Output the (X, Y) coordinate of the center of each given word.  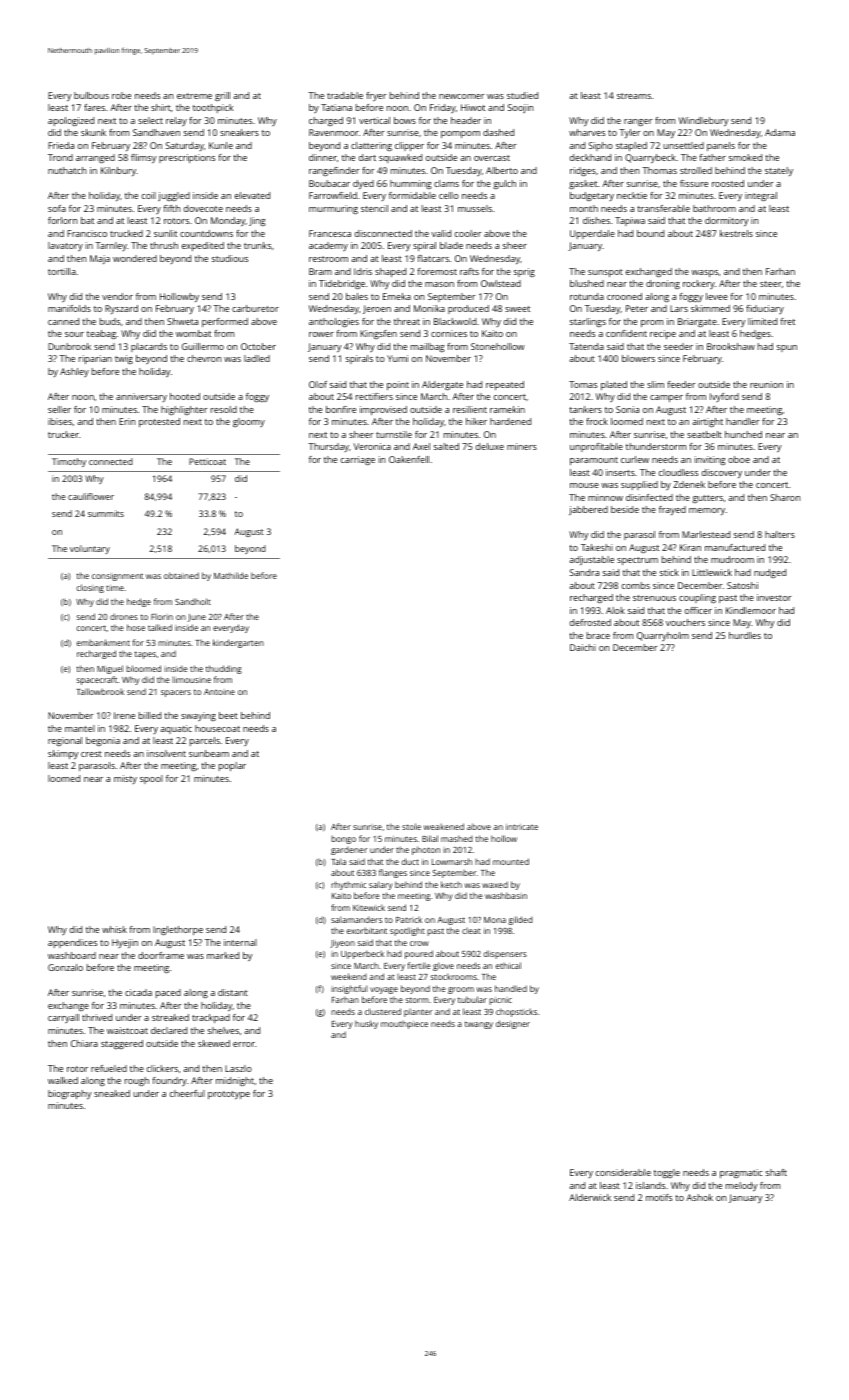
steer (771, 284)
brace (598, 635)
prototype (229, 1095)
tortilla (62, 271)
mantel (80, 728)
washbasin (506, 895)
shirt (161, 107)
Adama (780, 132)
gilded (520, 920)
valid (441, 233)
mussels (475, 208)
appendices (72, 943)
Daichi (583, 647)
